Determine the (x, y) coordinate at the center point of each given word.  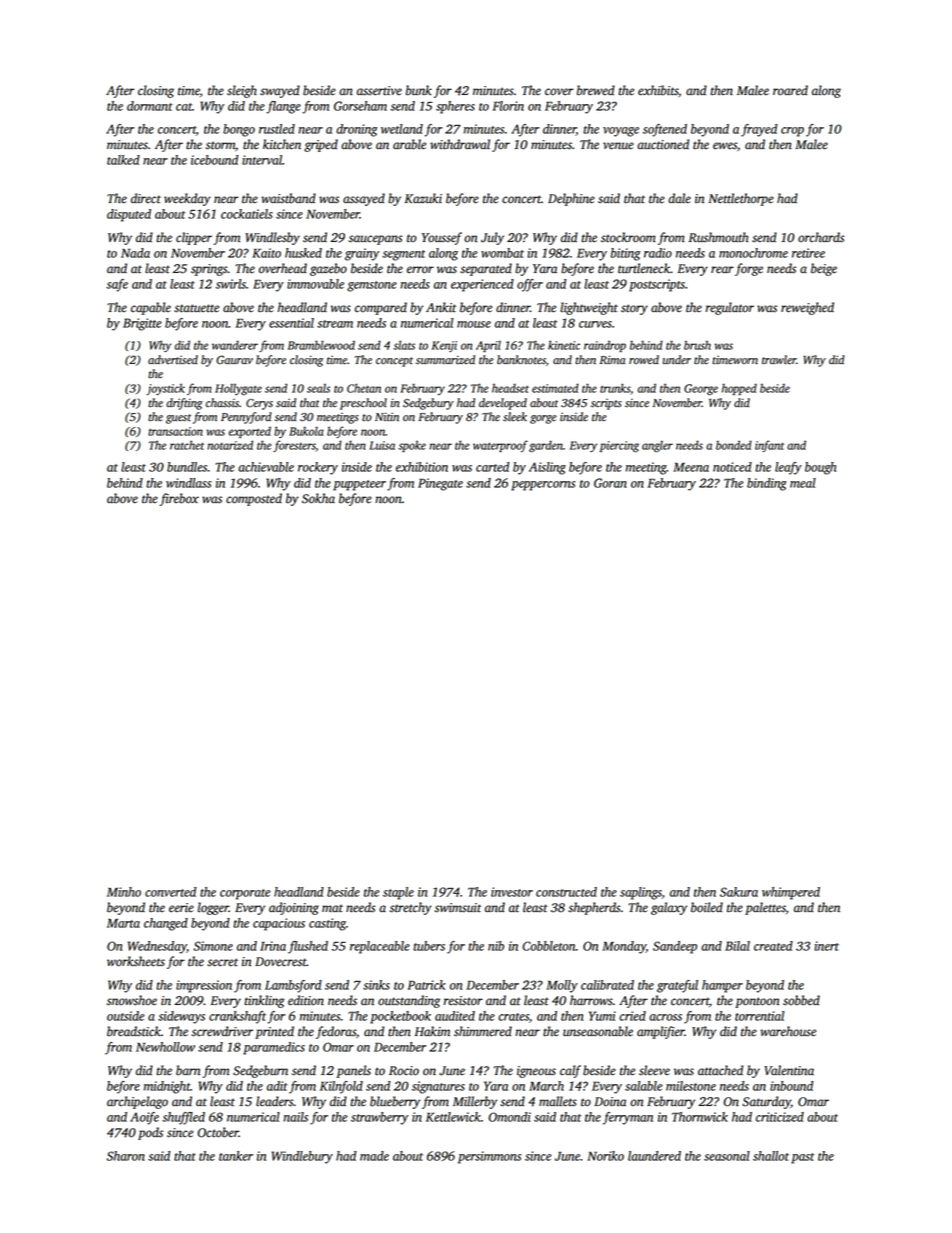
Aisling (547, 468)
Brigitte (142, 324)
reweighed (807, 308)
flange (283, 107)
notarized (230, 445)
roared (790, 90)
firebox (179, 499)
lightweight (589, 308)
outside (125, 1016)
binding (767, 484)
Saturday (766, 1102)
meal (803, 483)
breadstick (134, 1031)
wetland (402, 129)
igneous (536, 1072)
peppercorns (543, 486)
